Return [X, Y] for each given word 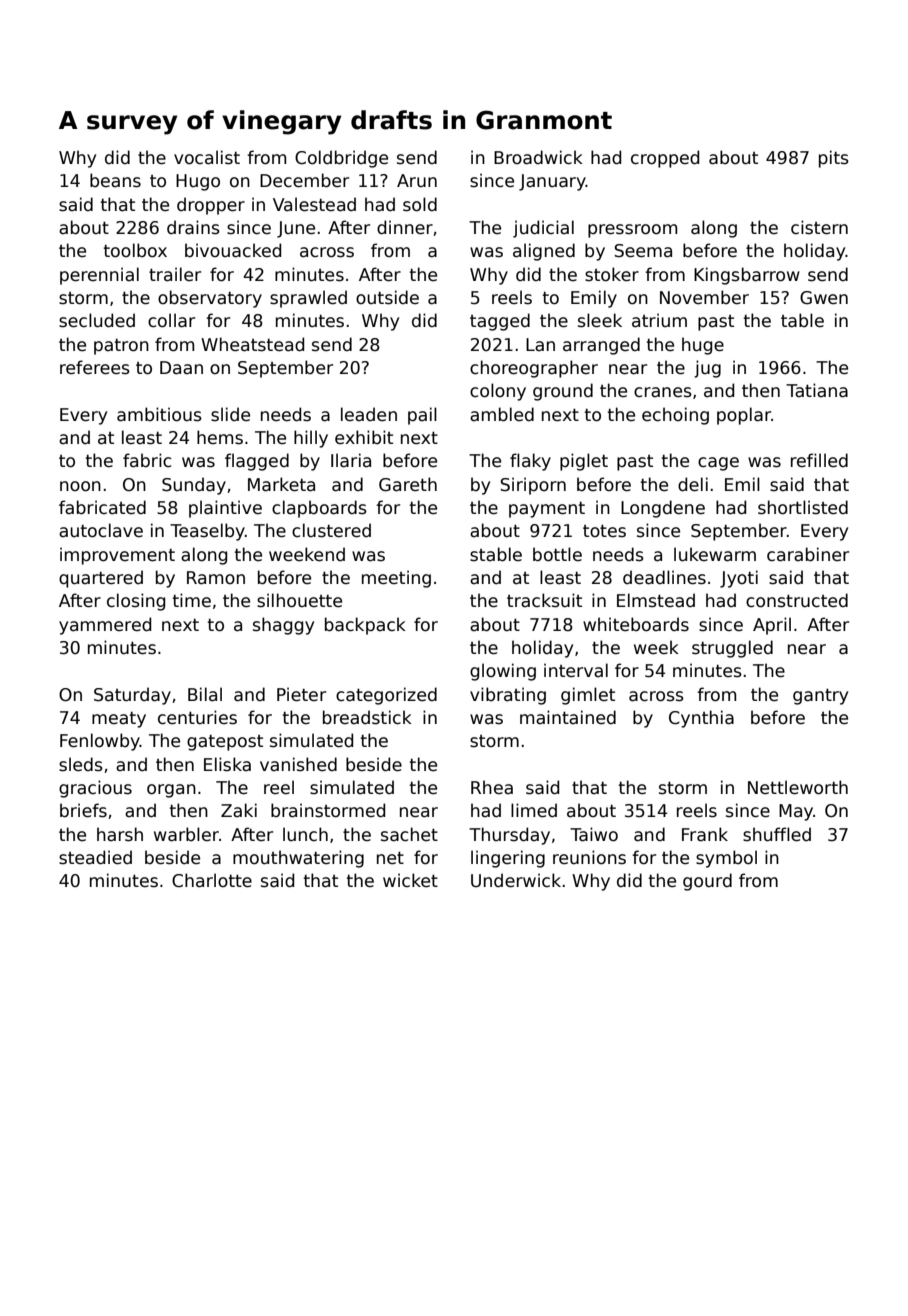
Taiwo [594, 834]
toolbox [135, 250]
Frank [705, 834]
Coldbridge [341, 159]
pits [834, 159]
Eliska [227, 764]
